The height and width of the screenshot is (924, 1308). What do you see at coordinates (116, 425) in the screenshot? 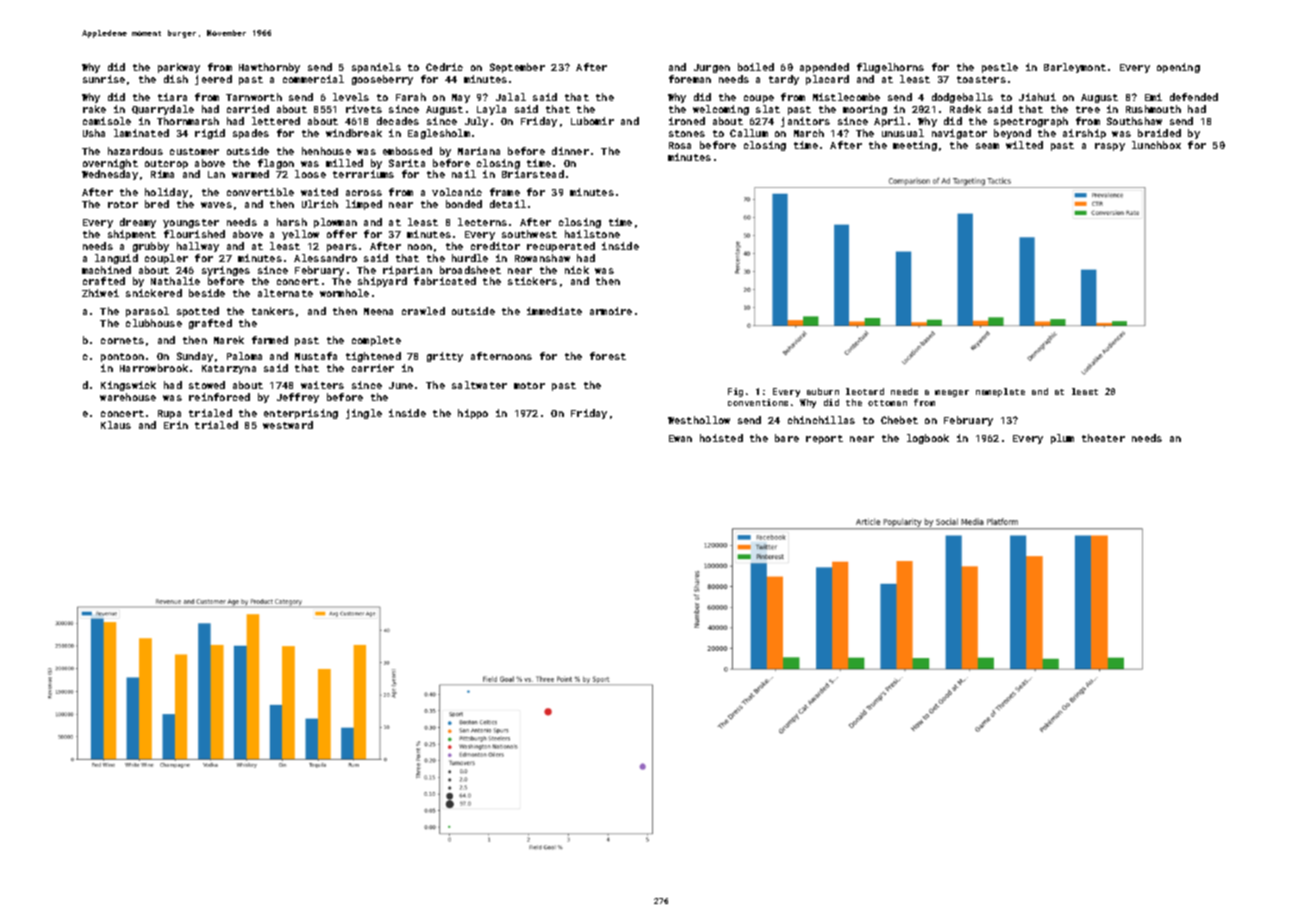
I see `Klaus` at bounding box center [116, 425].
